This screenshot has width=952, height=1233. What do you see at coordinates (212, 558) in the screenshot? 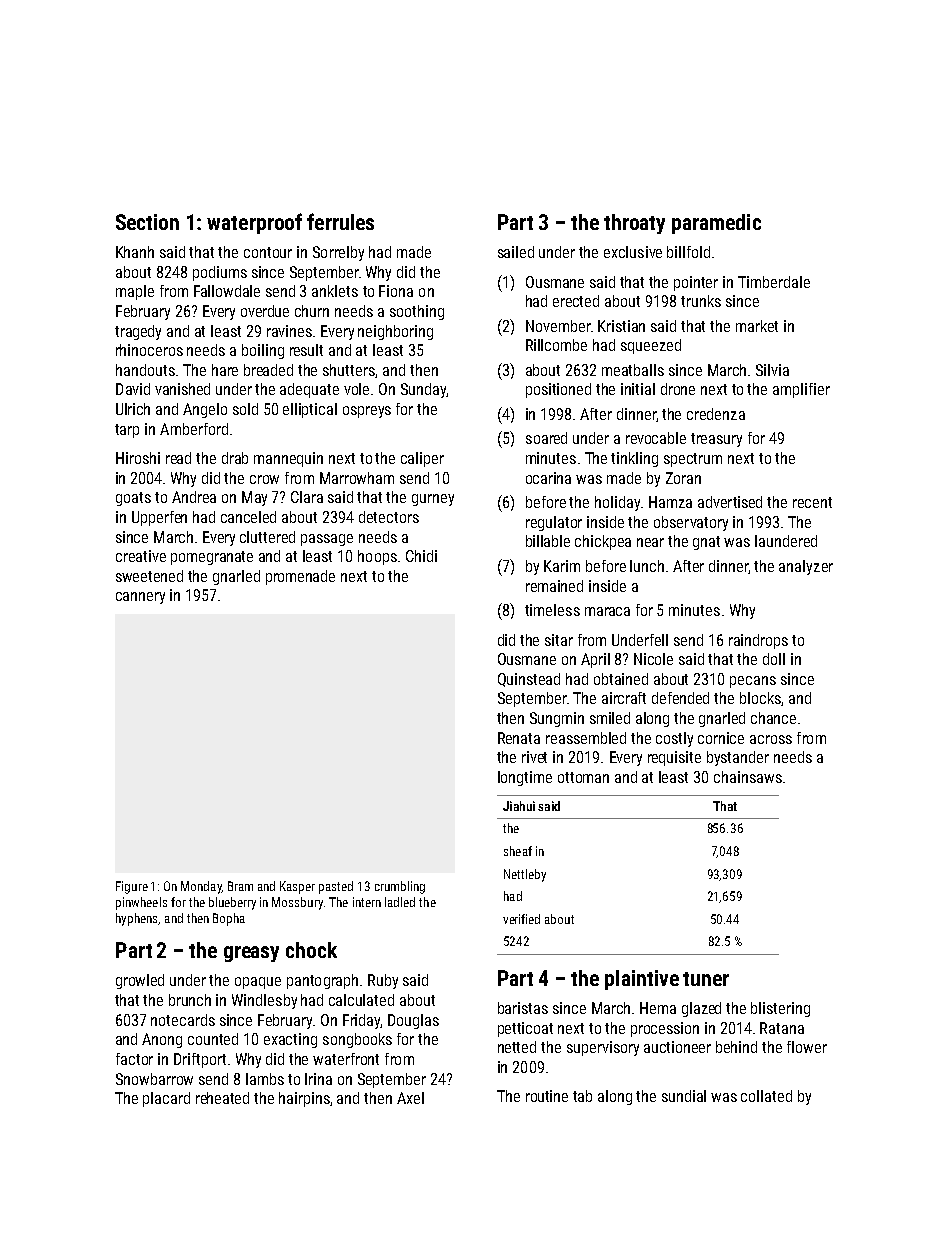
I see `pomegranate` at bounding box center [212, 558].
